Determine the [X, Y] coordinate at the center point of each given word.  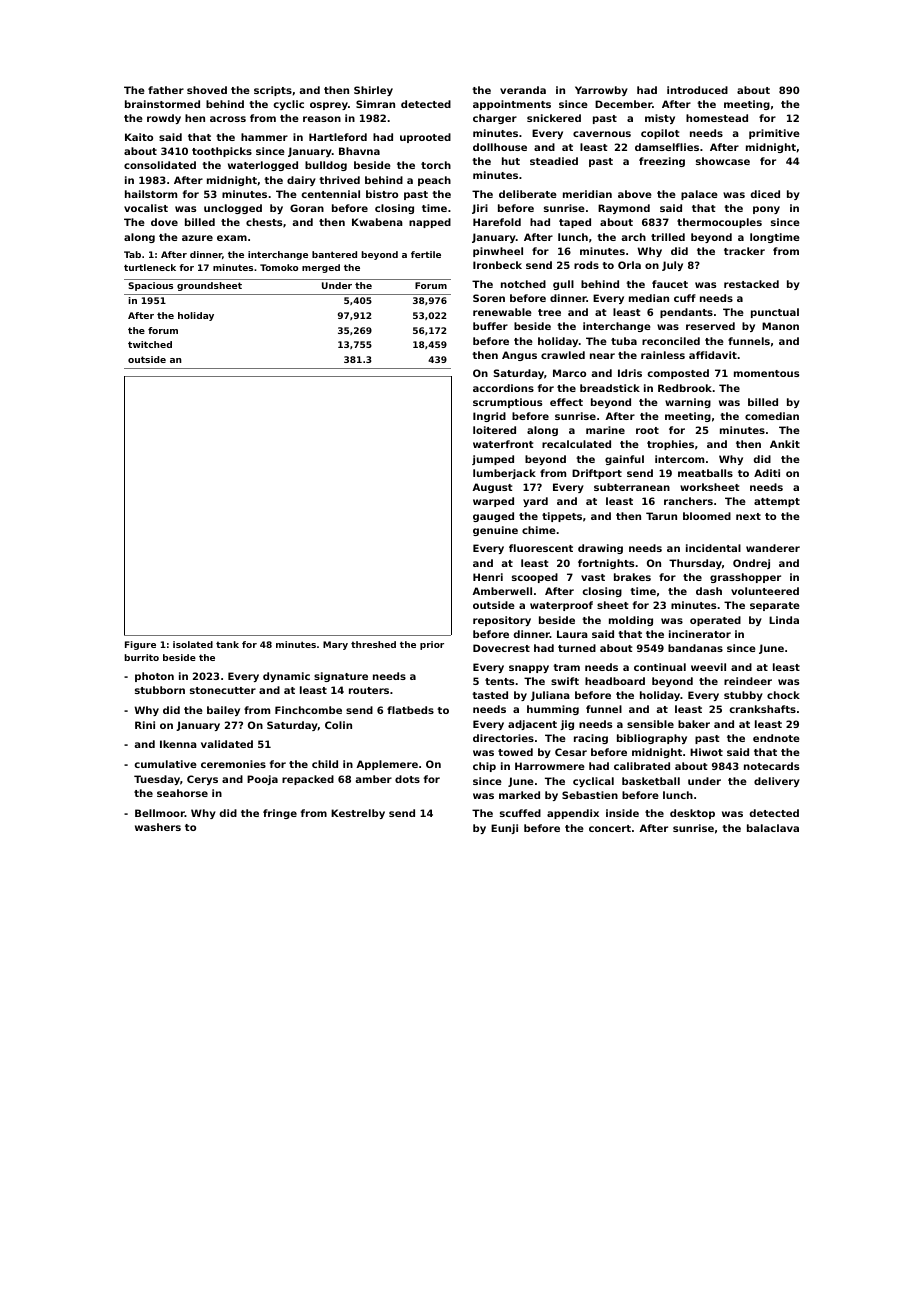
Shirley [373, 91]
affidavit [713, 355]
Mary [335, 645]
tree [549, 312]
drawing [600, 549]
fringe [280, 814]
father [166, 90]
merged [321, 268]
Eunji [504, 829]
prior [432, 645]
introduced [697, 90]
